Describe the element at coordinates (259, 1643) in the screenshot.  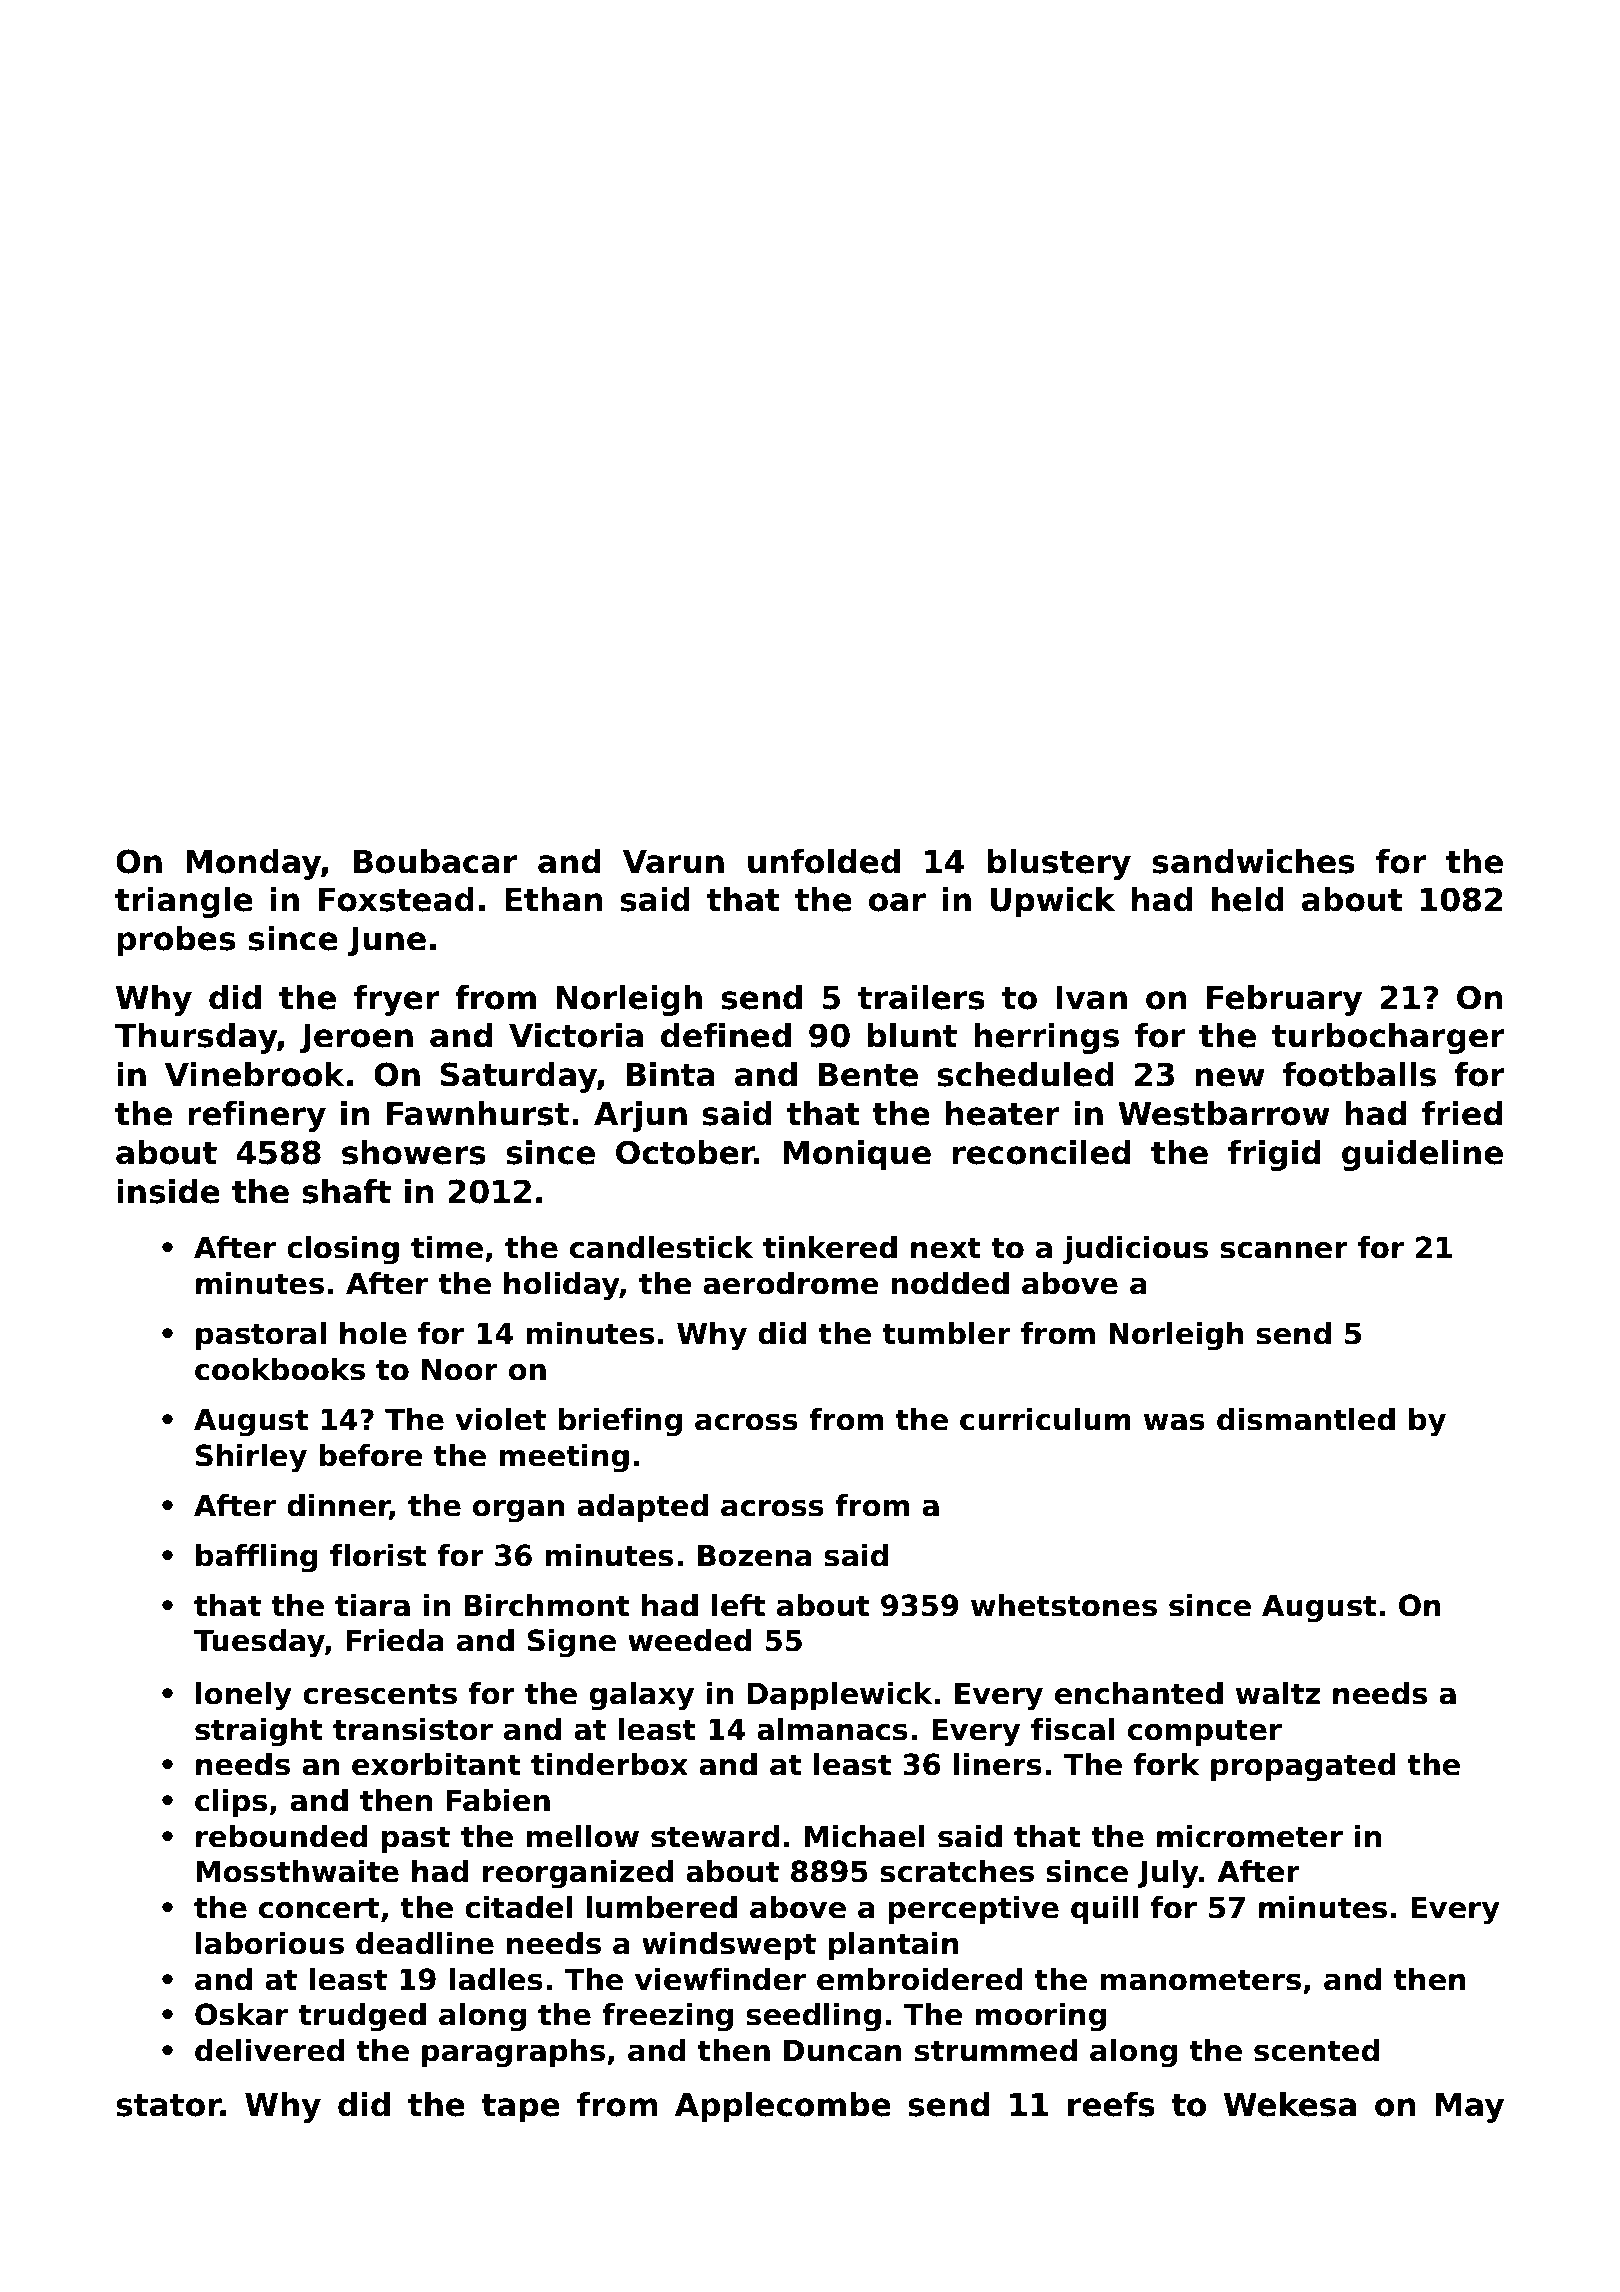
I see `Tuesday` at that location.
